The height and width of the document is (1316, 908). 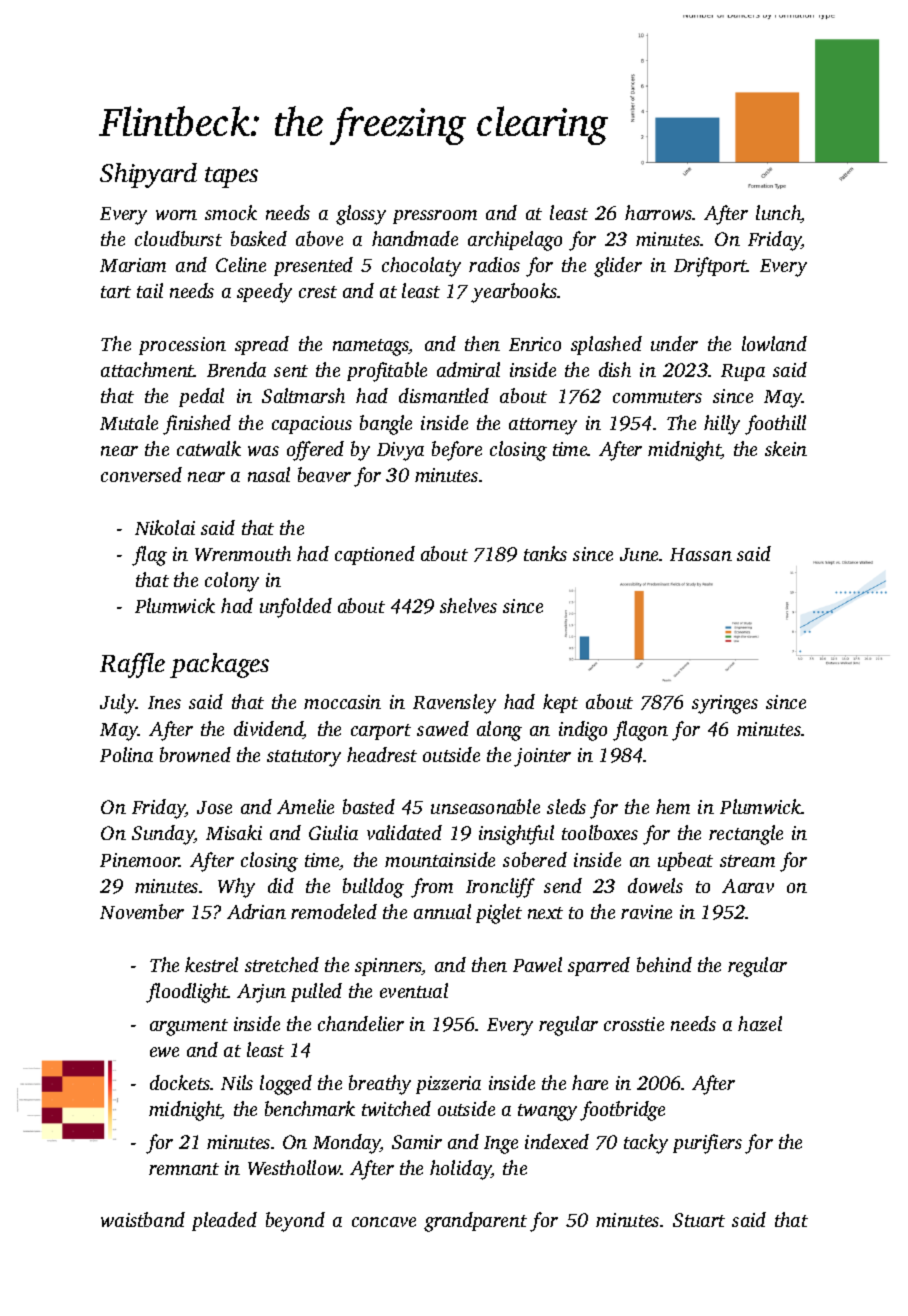 I want to click on tart, so click(x=116, y=292).
